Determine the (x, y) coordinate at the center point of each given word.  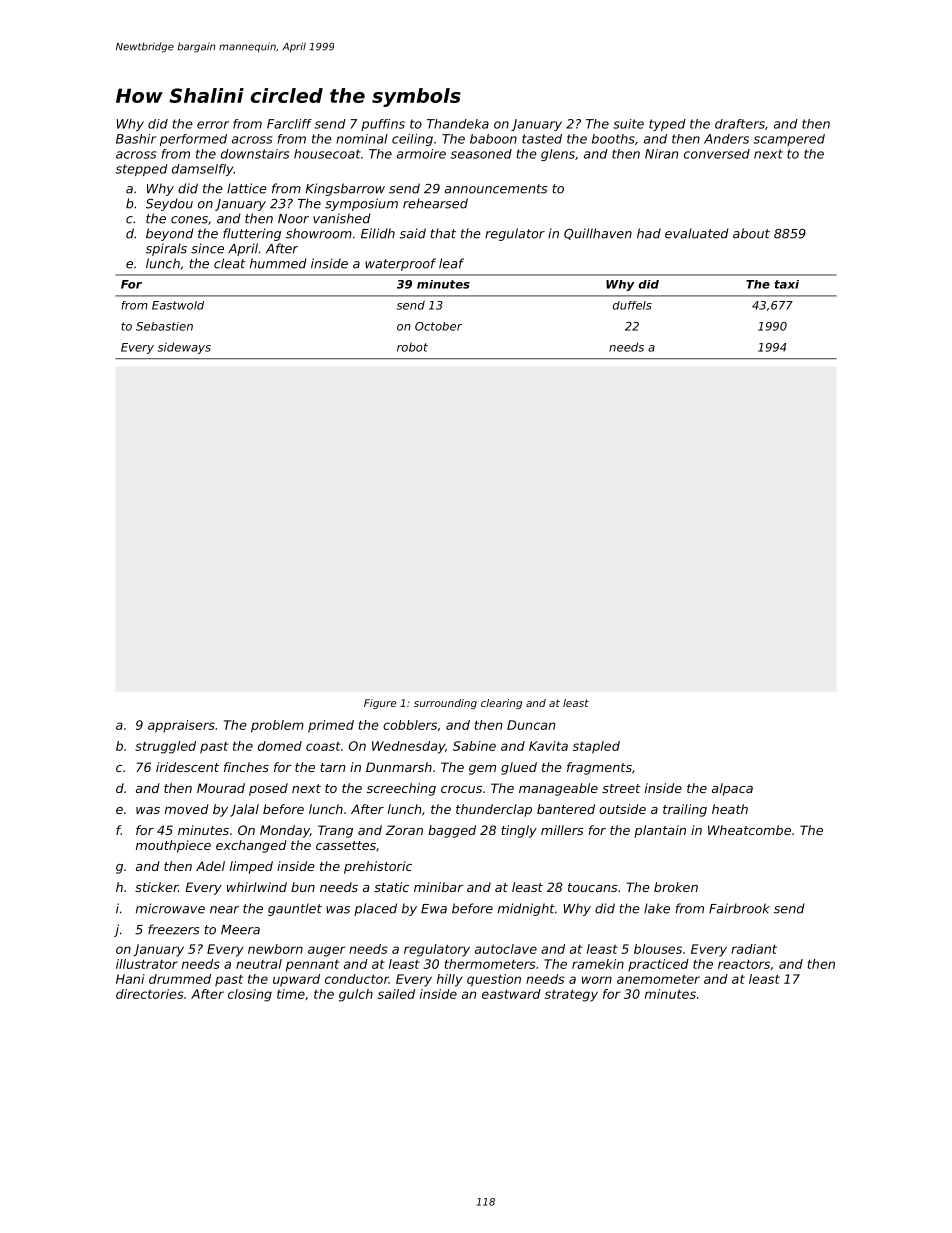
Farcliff (289, 124)
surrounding (445, 704)
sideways (184, 348)
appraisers (181, 726)
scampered (789, 140)
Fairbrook (739, 908)
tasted (542, 139)
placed (375, 909)
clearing (501, 704)
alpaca (732, 789)
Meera (240, 930)
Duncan (531, 725)
